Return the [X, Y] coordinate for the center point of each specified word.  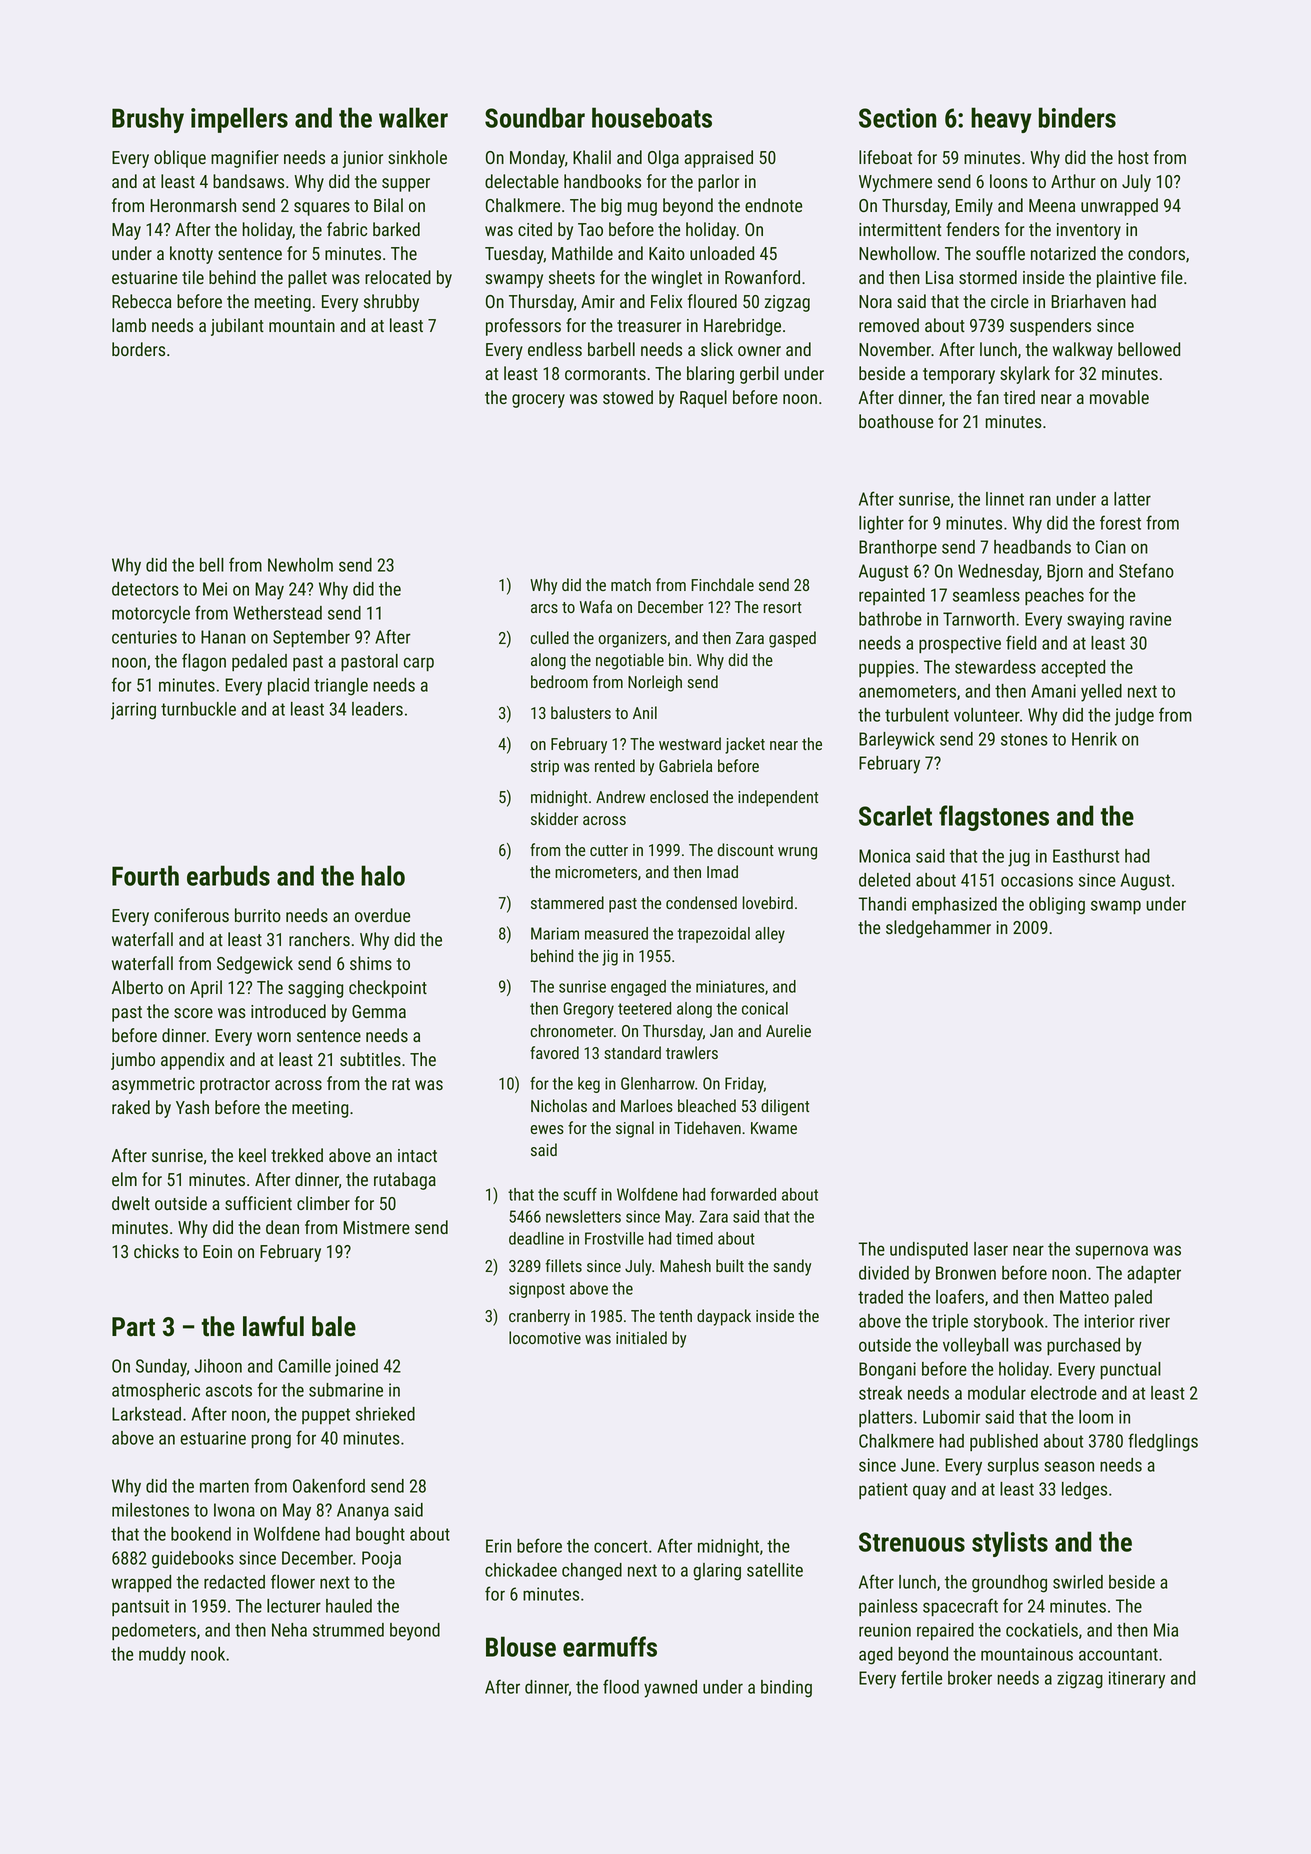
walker [413, 117]
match [631, 584]
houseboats [652, 117]
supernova [1111, 1252]
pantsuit [140, 1607]
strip [545, 768]
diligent [785, 1107]
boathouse [896, 421]
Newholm [300, 565]
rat [401, 1084]
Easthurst [1086, 856]
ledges [1084, 1491]
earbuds [228, 875]
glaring [717, 1572]
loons [1009, 181]
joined [356, 1368]
